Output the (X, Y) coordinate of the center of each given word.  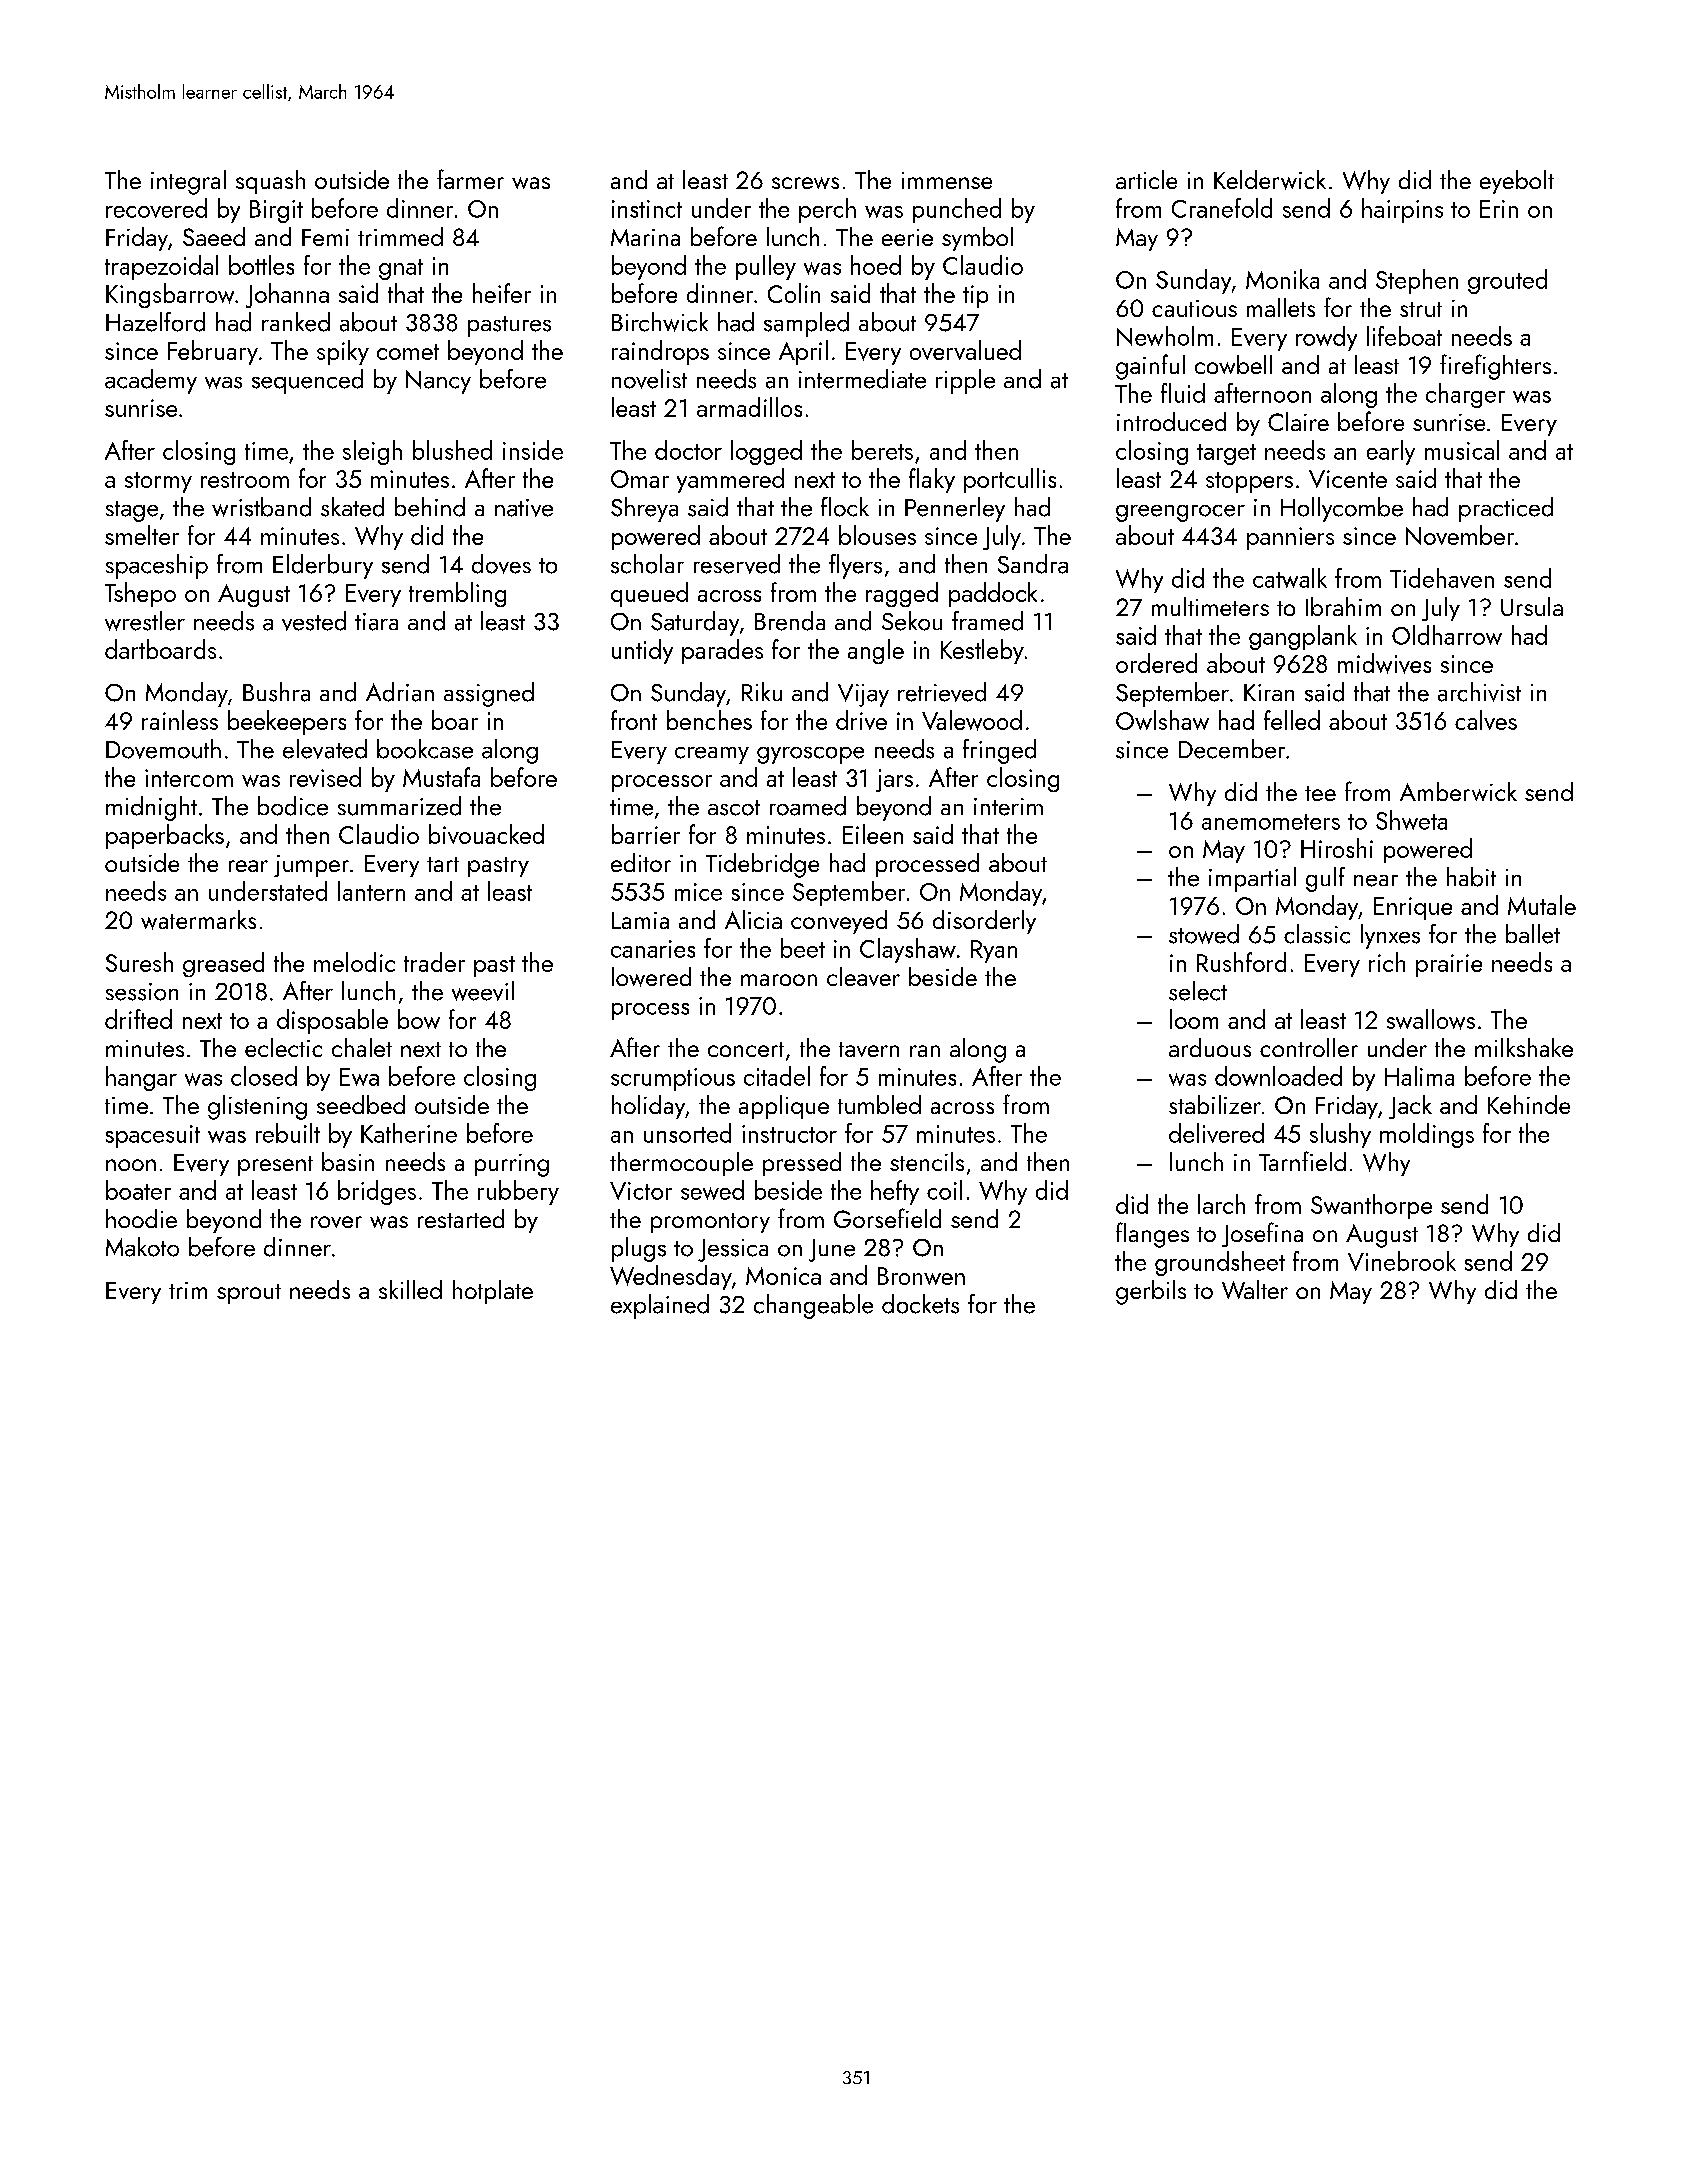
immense (947, 180)
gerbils (1151, 1292)
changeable (813, 1306)
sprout (249, 1294)
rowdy (1326, 338)
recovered (156, 208)
